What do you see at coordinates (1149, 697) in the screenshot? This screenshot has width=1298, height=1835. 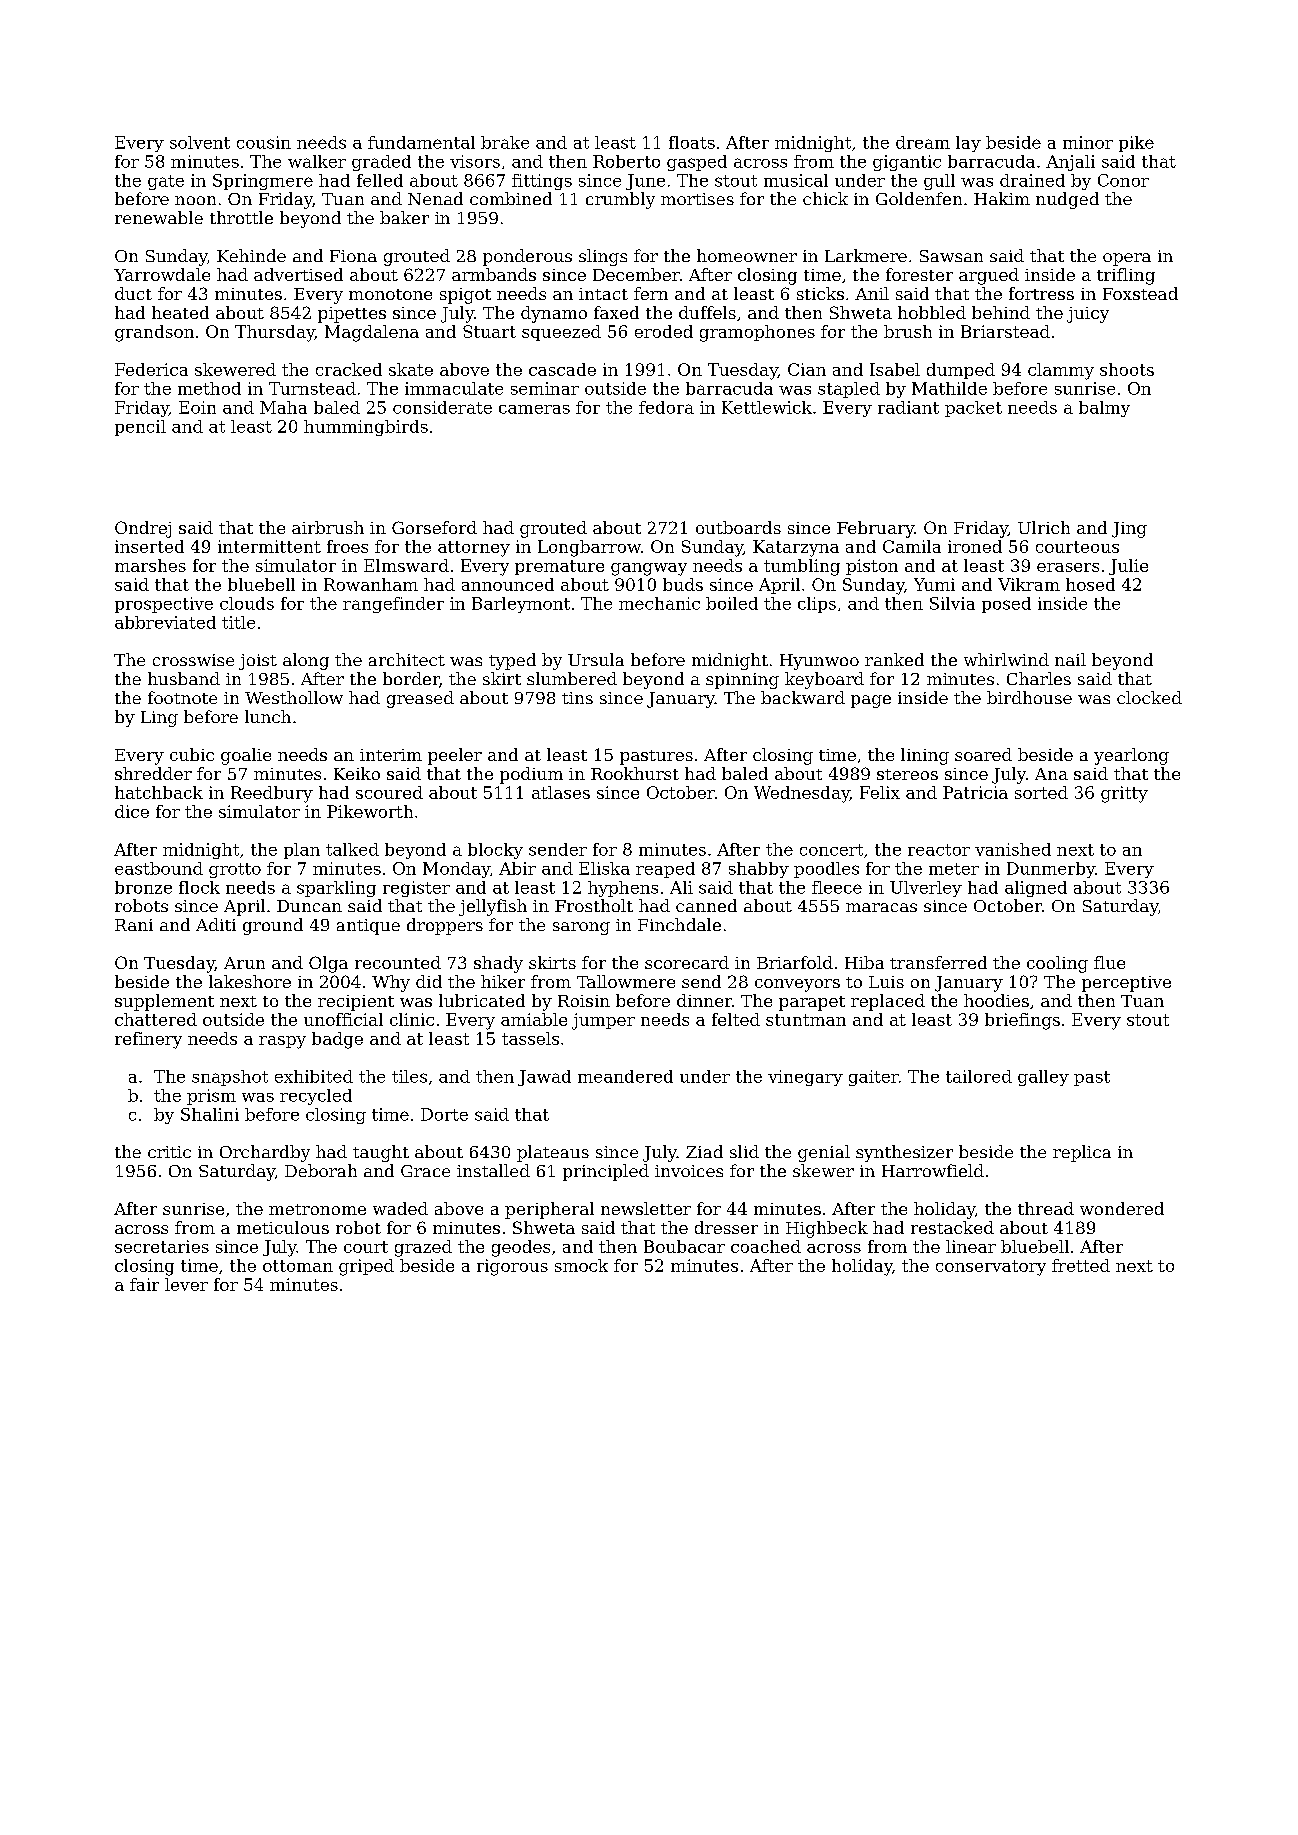 I see `clocked` at bounding box center [1149, 697].
